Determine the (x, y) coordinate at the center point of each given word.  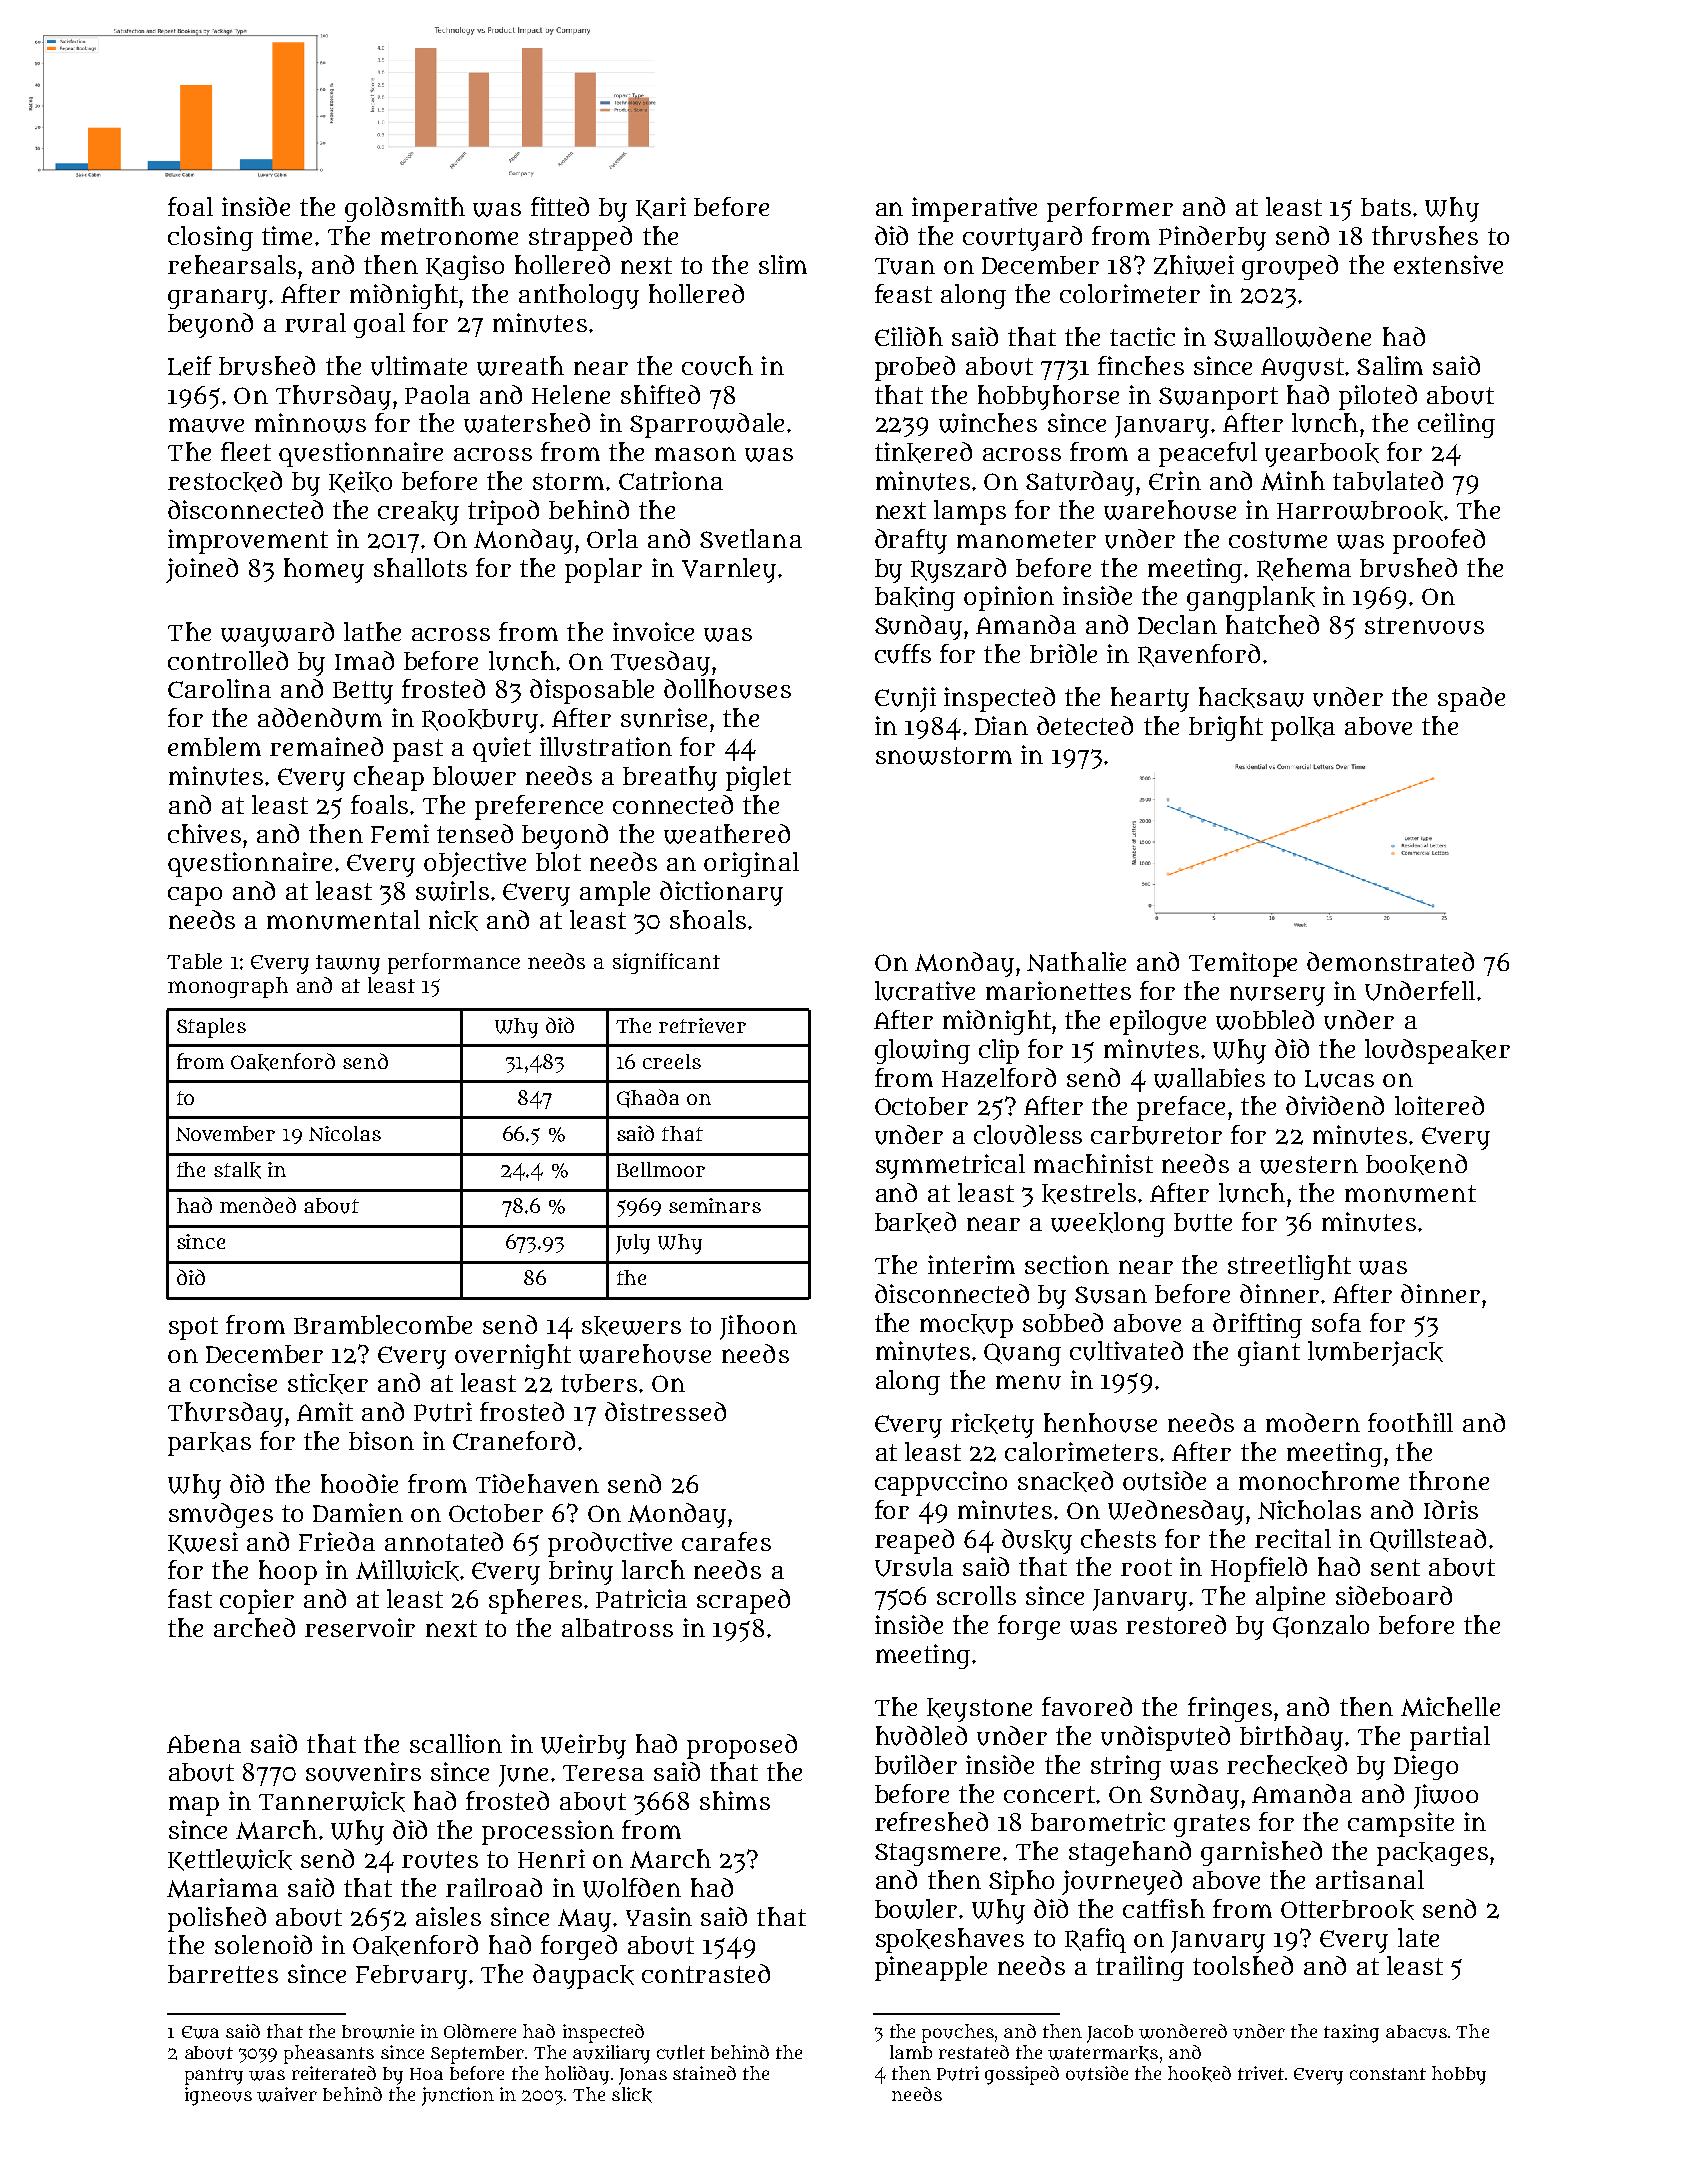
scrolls (976, 1595)
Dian (1001, 725)
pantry (214, 2076)
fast (190, 1598)
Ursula (914, 1567)
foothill (1410, 1422)
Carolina (219, 688)
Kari (661, 208)
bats (1386, 207)
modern (1313, 1422)
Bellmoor (661, 1169)
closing (210, 238)
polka (1303, 728)
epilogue (1158, 1022)
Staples (211, 1028)
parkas (209, 1444)
